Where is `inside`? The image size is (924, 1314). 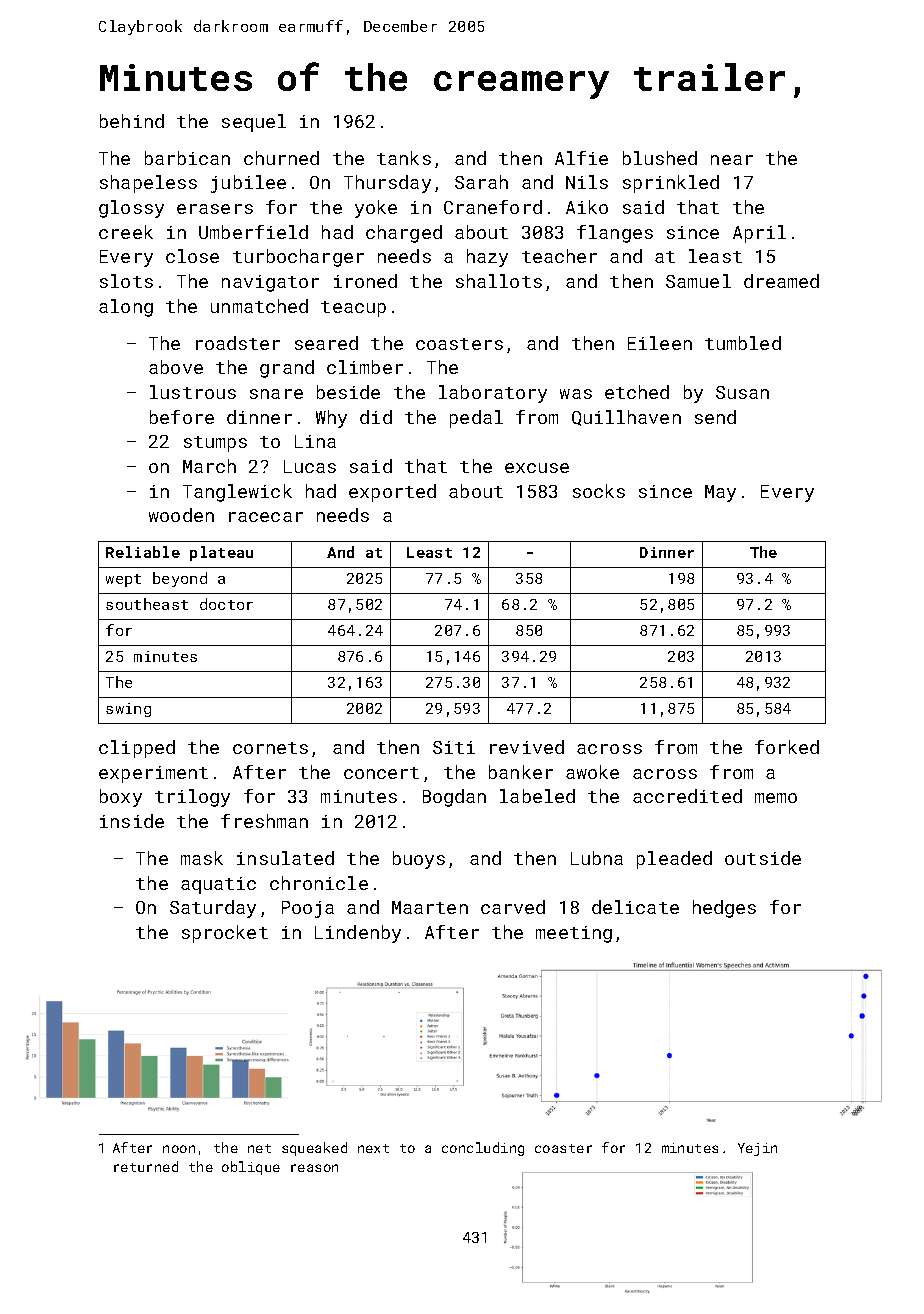
inside is located at coordinates (132, 821).
